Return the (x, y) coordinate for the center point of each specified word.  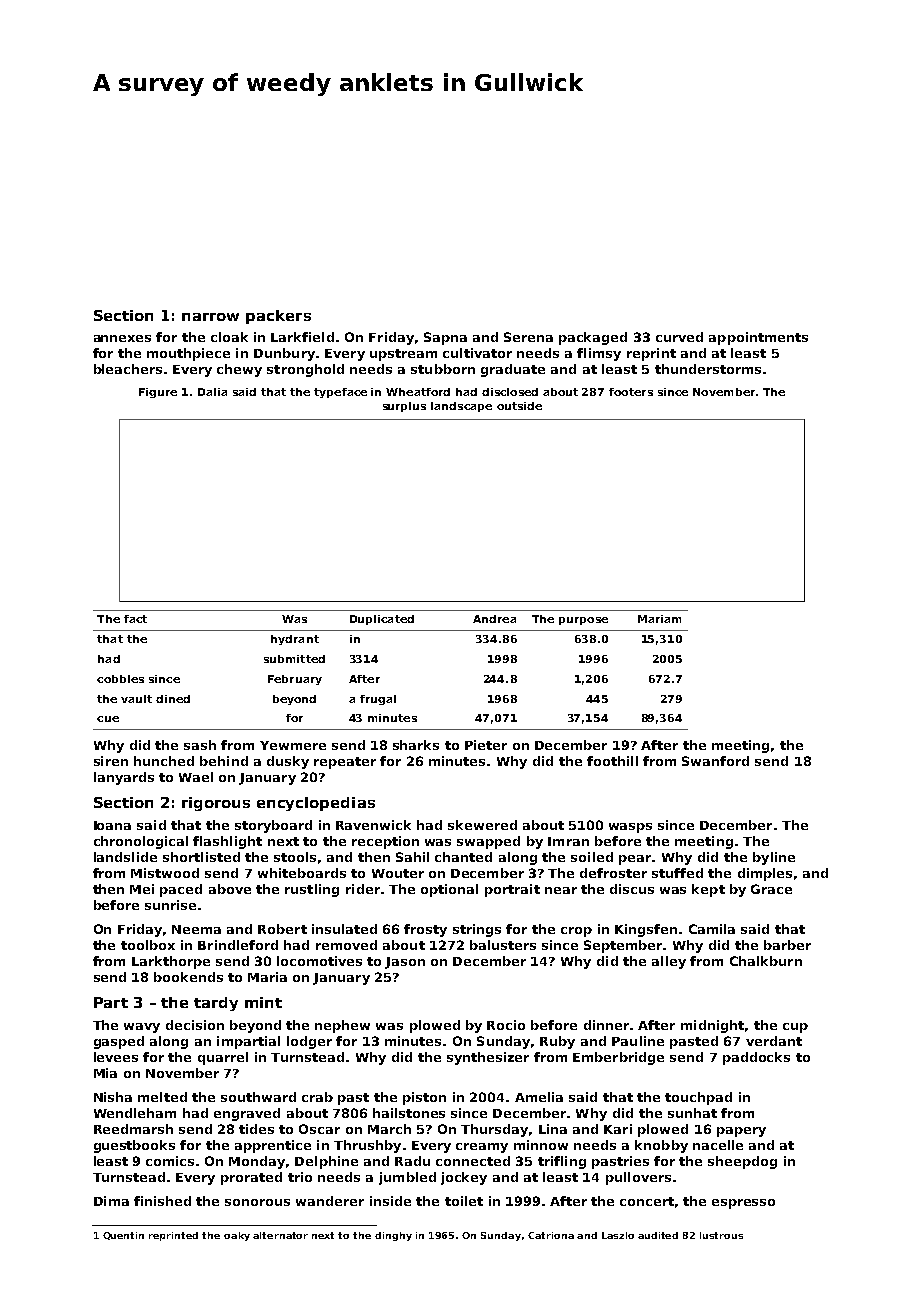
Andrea (494, 619)
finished (162, 1201)
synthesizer (488, 1058)
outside (519, 406)
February (295, 680)
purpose (583, 621)
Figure (158, 393)
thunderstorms (708, 369)
